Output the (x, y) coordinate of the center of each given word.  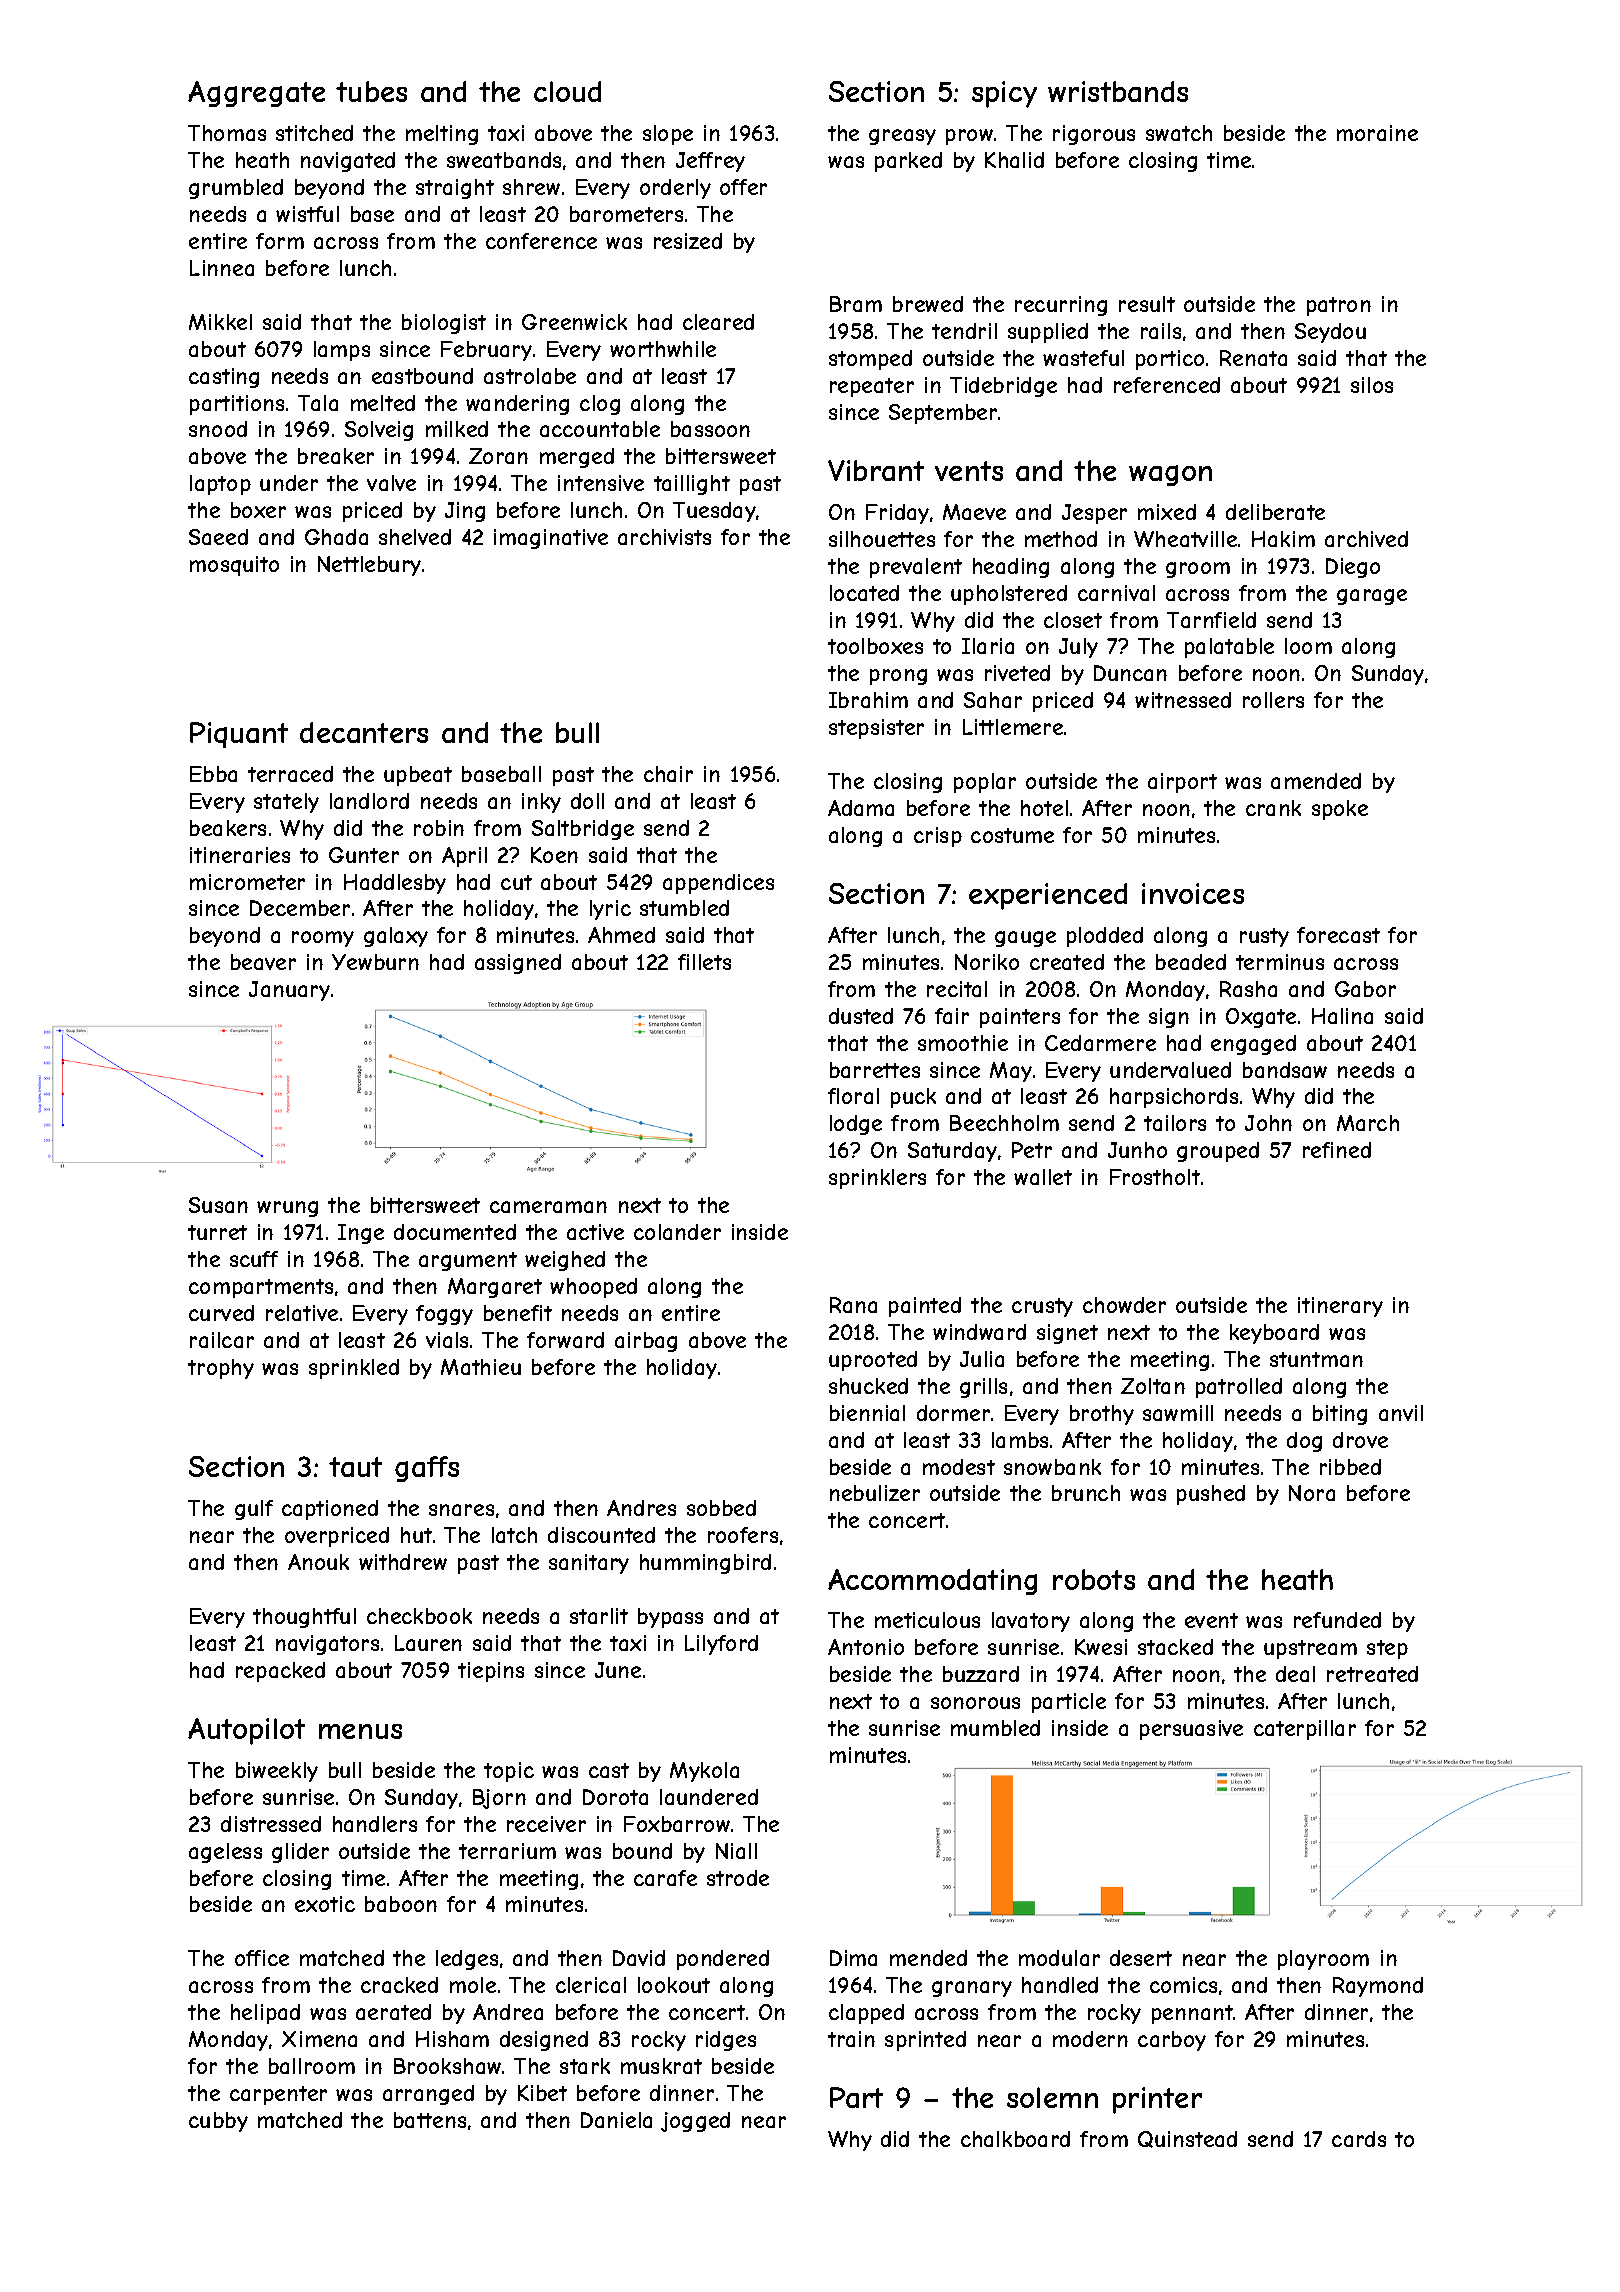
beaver (263, 962)
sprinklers (877, 1179)
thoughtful (304, 1618)
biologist (444, 324)
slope (668, 135)
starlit (599, 1616)
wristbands (1118, 91)
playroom (1323, 1960)
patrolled (1239, 1388)
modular (1059, 1958)
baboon (401, 1904)
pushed (1211, 1495)
